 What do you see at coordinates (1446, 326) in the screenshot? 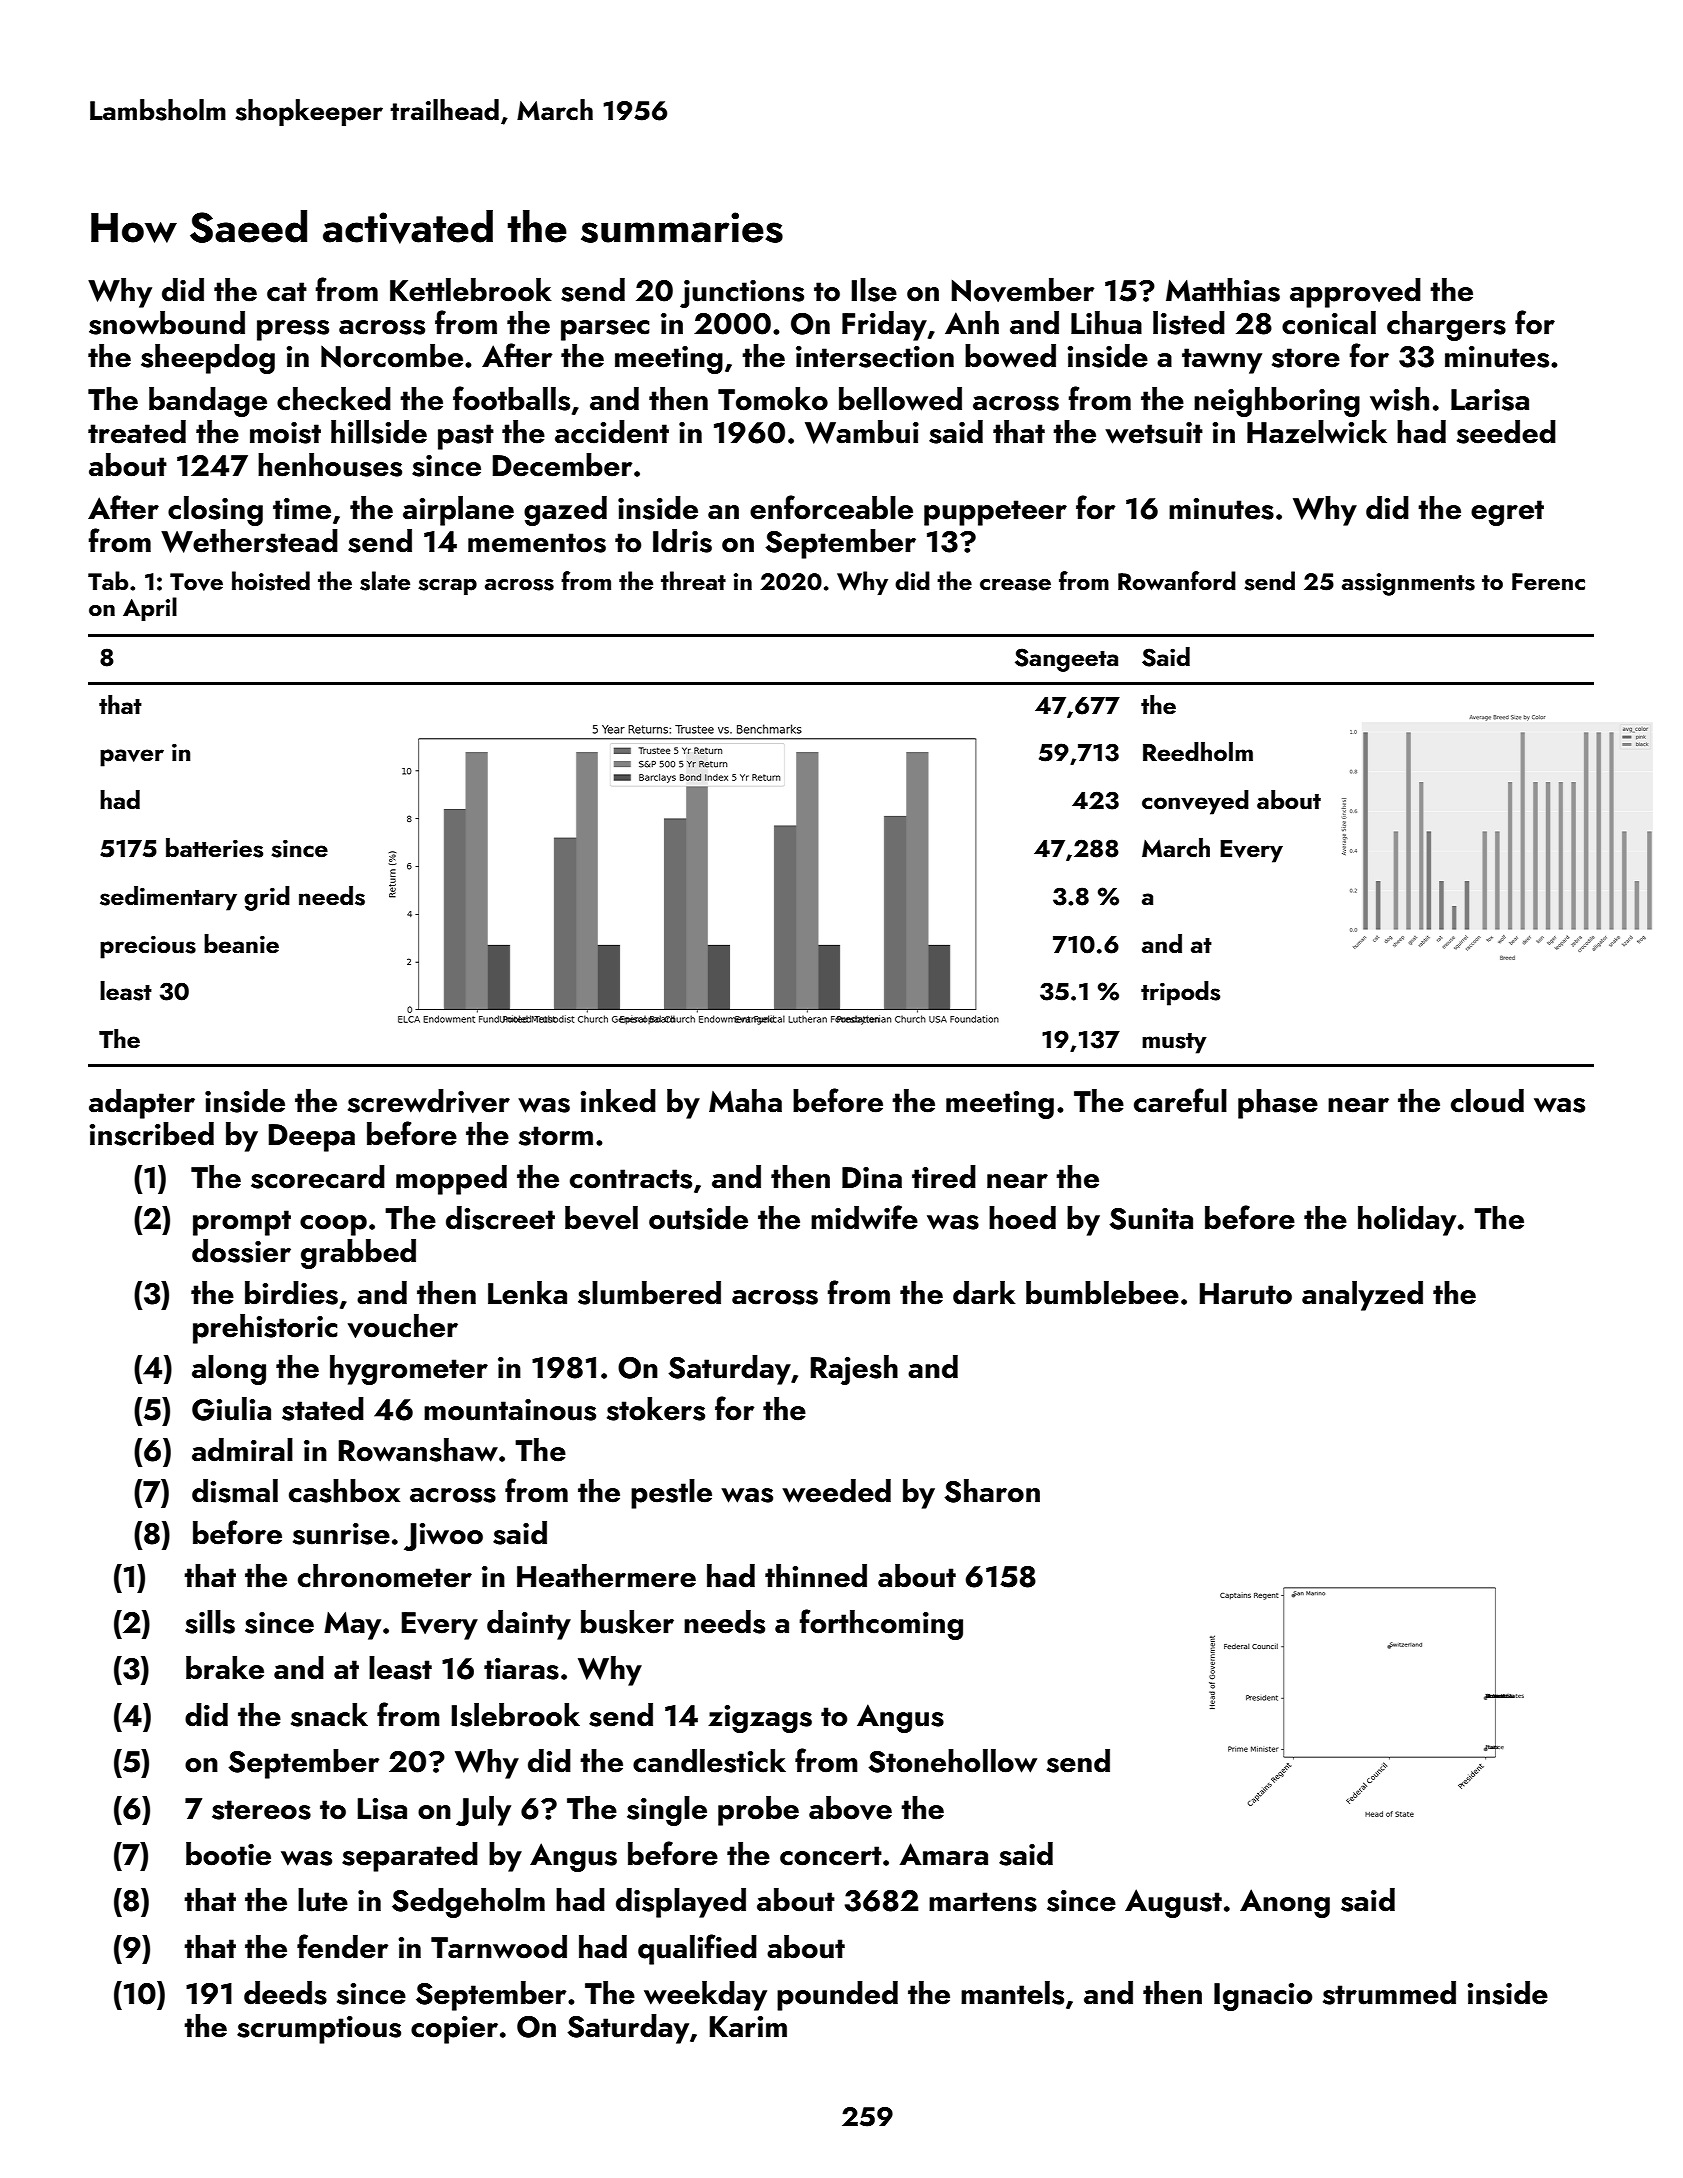
I see `chargers` at bounding box center [1446, 326].
